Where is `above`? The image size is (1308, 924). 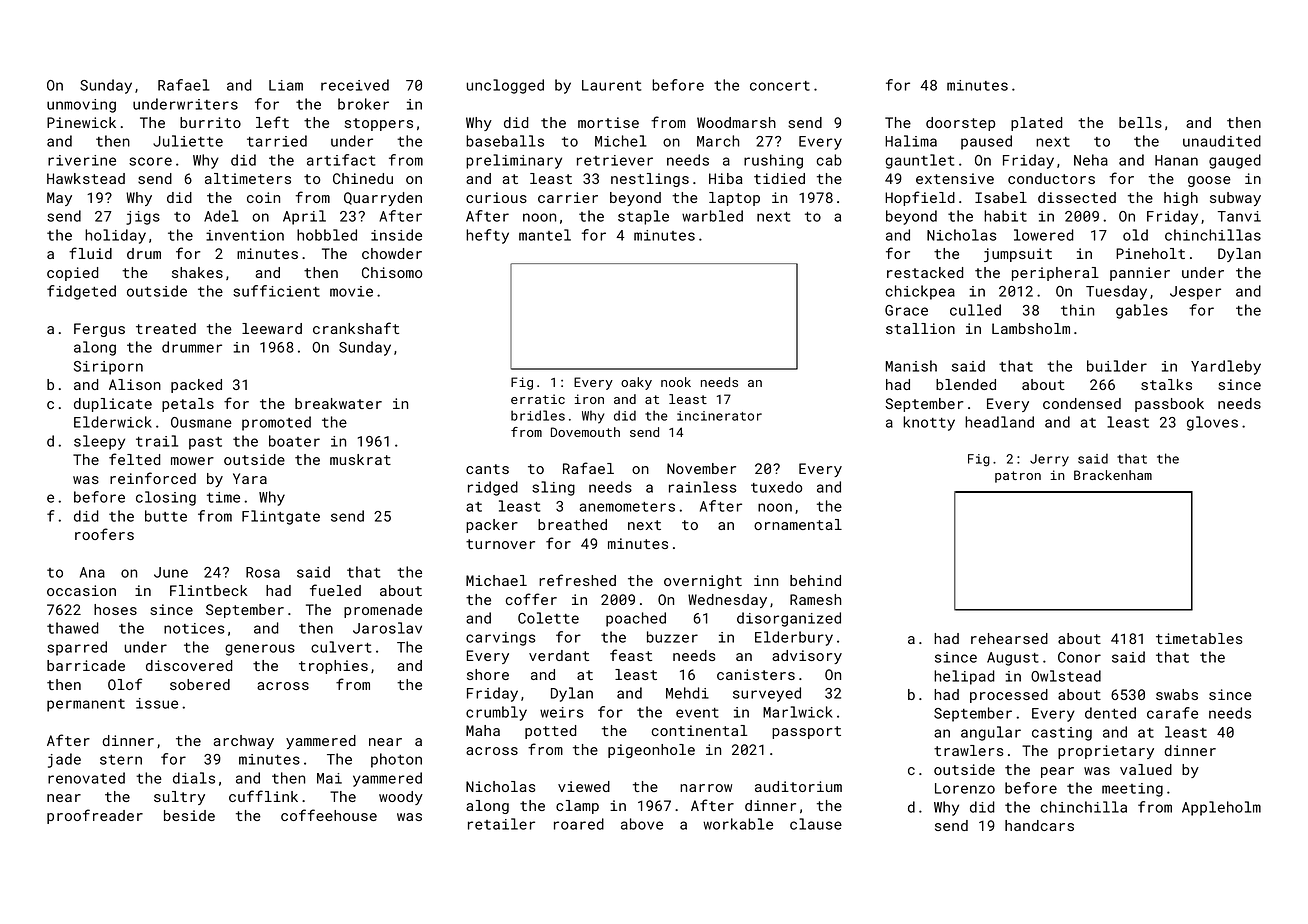
above is located at coordinates (642, 824).
